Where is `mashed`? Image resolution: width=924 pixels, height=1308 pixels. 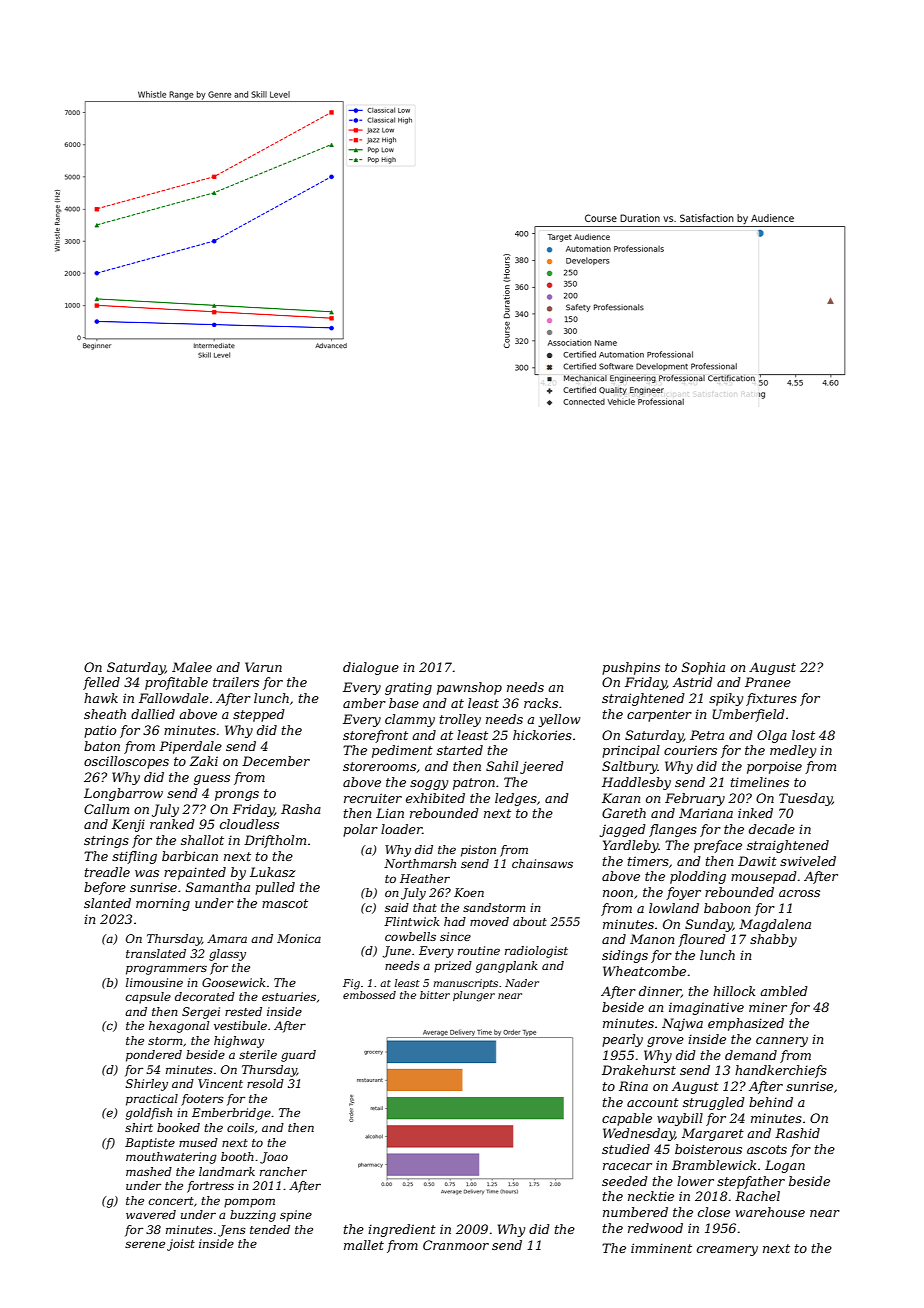 mashed is located at coordinates (149, 1171).
